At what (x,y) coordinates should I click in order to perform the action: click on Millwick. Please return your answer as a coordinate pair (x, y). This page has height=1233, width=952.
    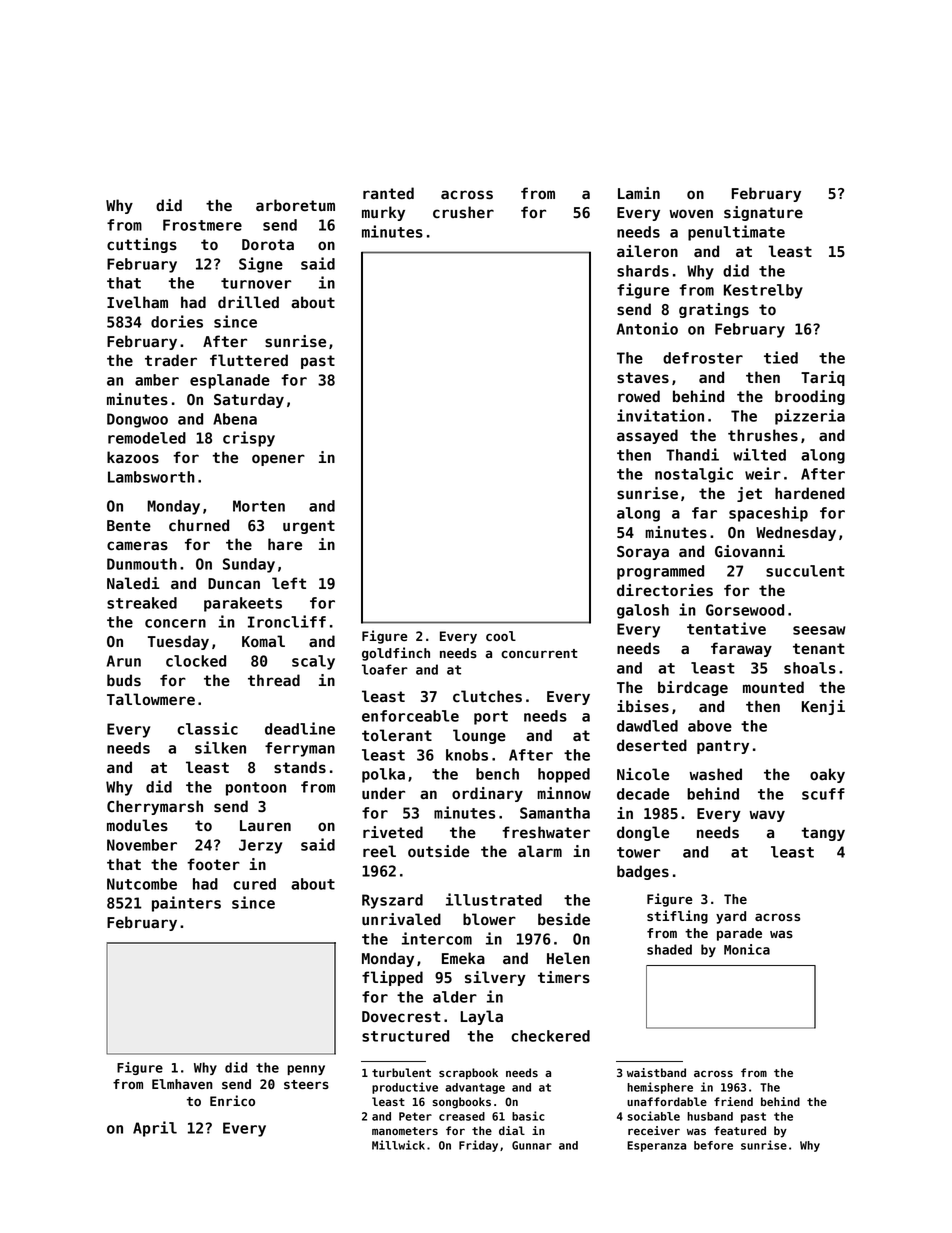
    Looking at the image, I should click on (398, 1145).
